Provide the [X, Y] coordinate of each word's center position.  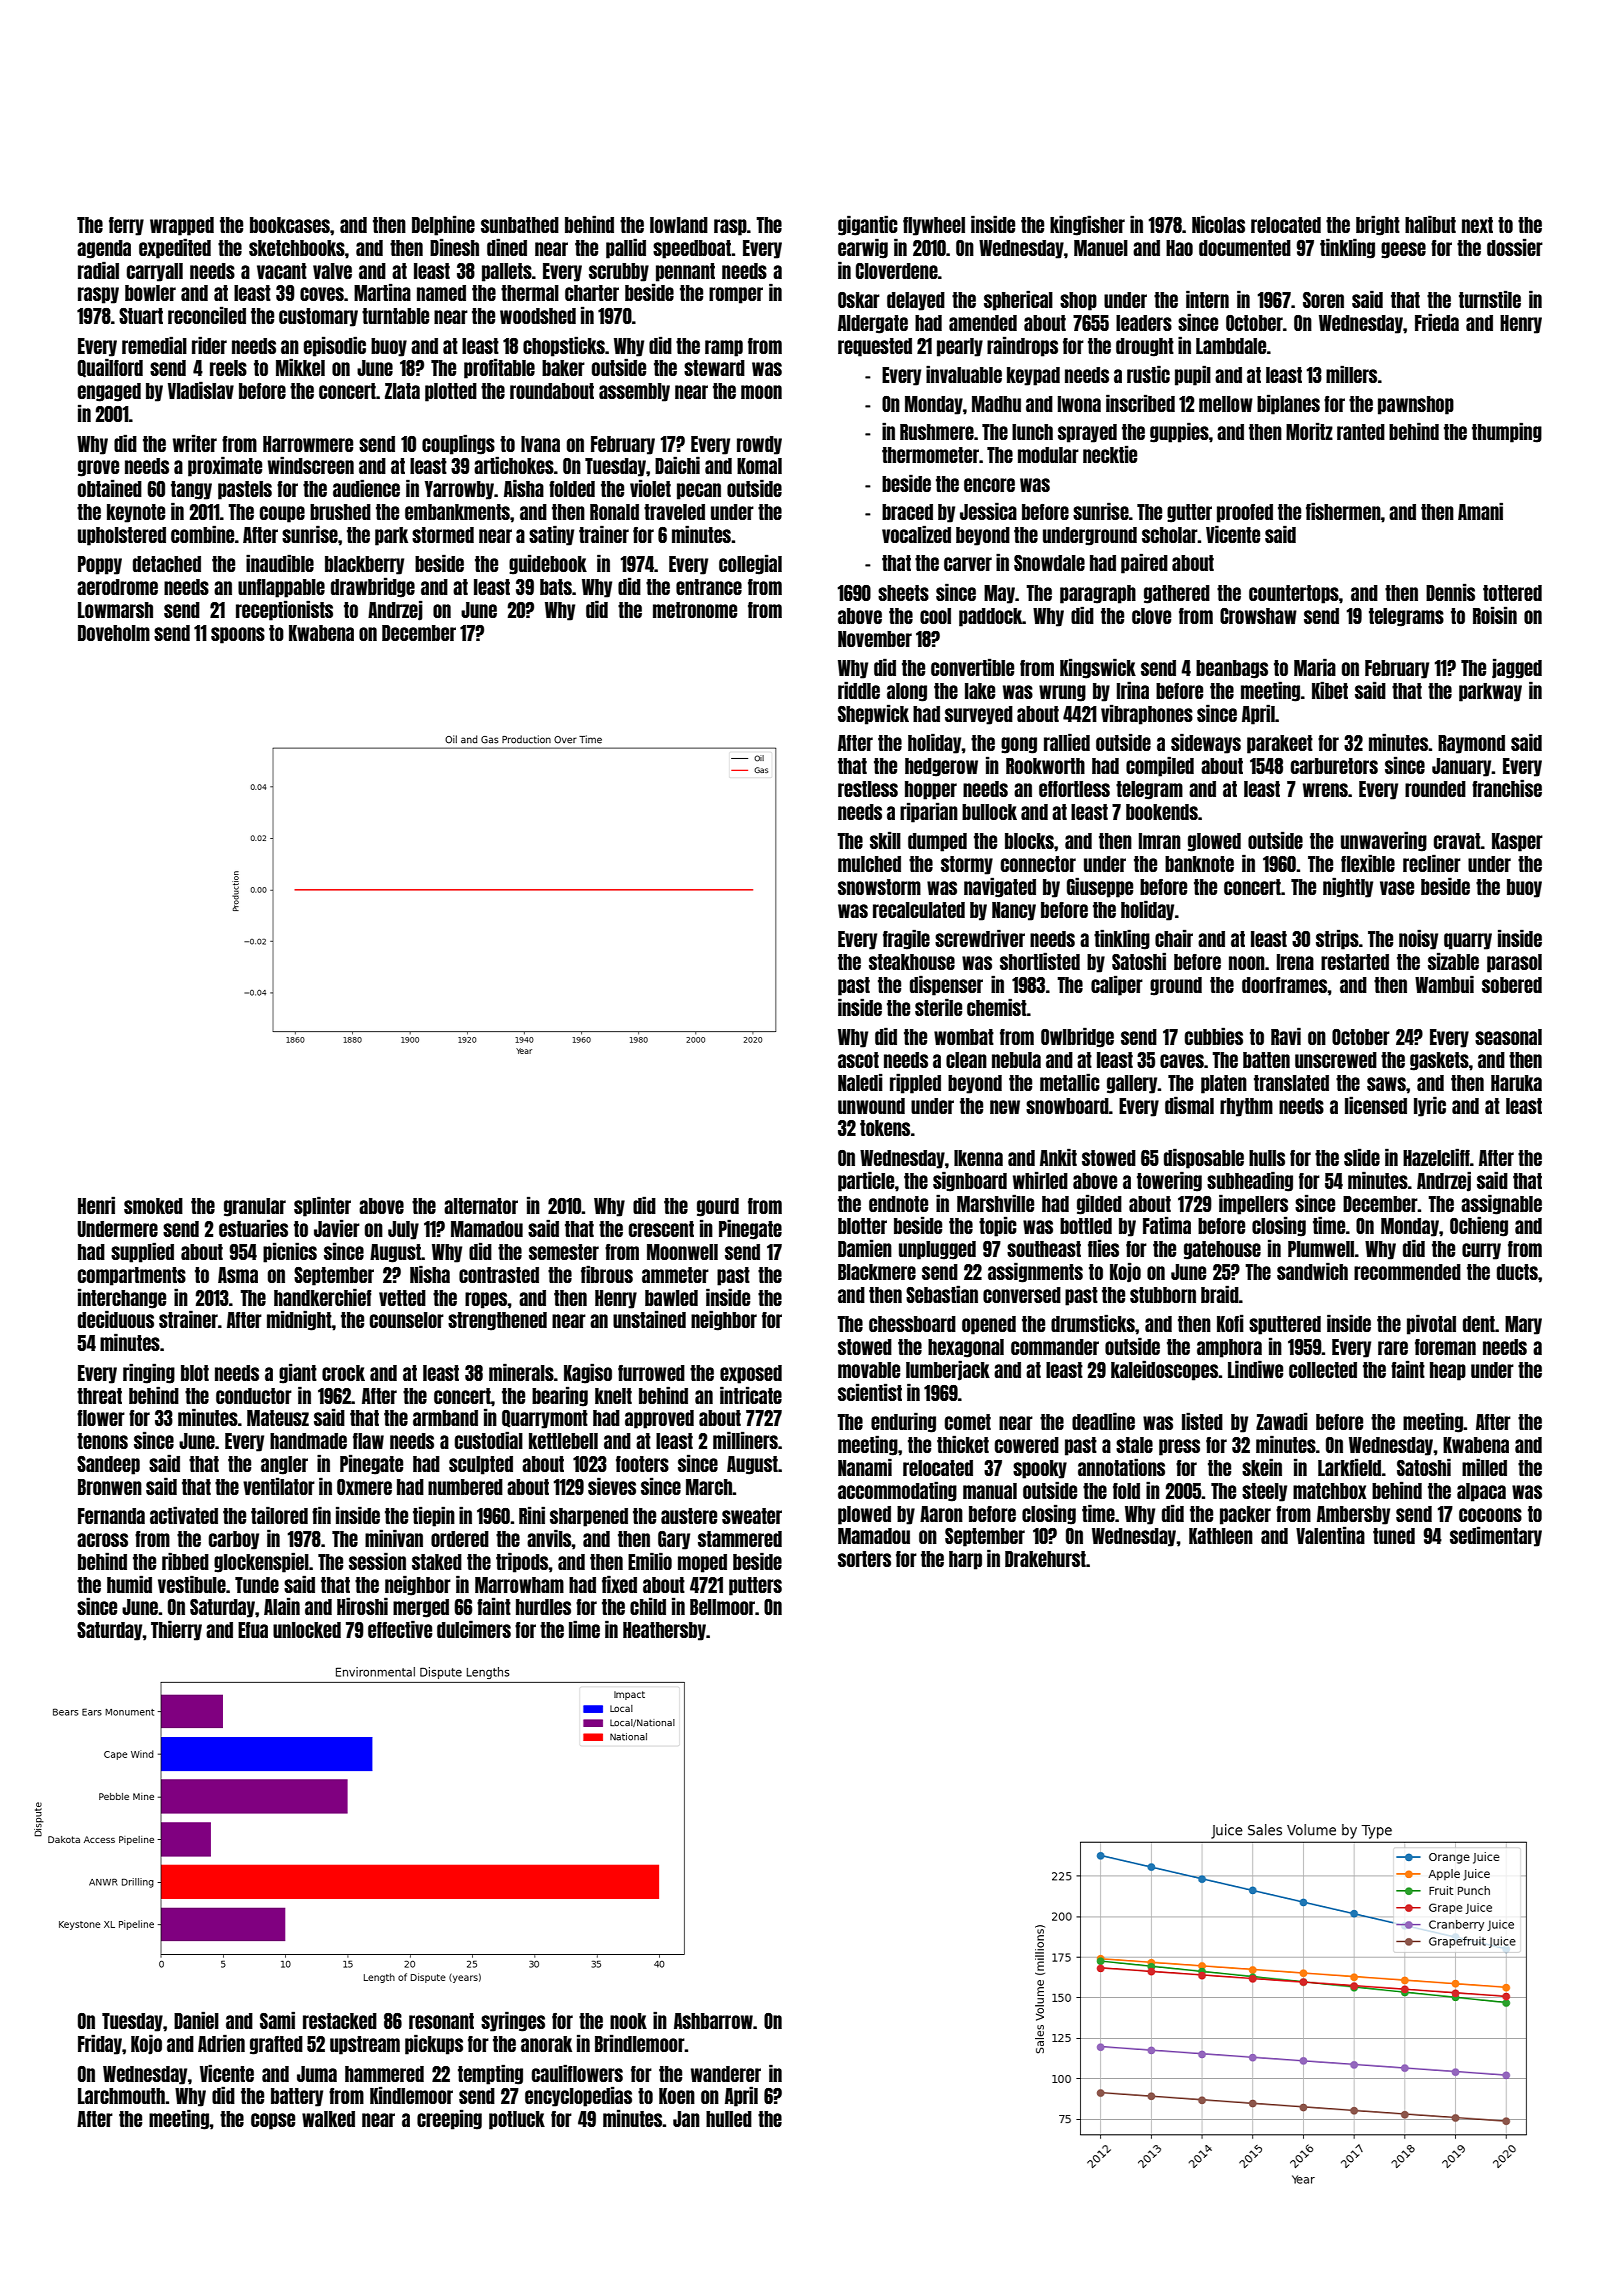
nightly [1348, 887]
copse [273, 2121]
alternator [481, 1206]
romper [736, 295]
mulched [869, 864]
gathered [1177, 594]
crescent [661, 1229]
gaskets [1439, 1061]
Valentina [1330, 1535]
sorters [864, 1559]
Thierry [176, 1630]
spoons [238, 635]
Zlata [402, 391]
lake [980, 691]
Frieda [1437, 322]
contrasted [499, 1275]
